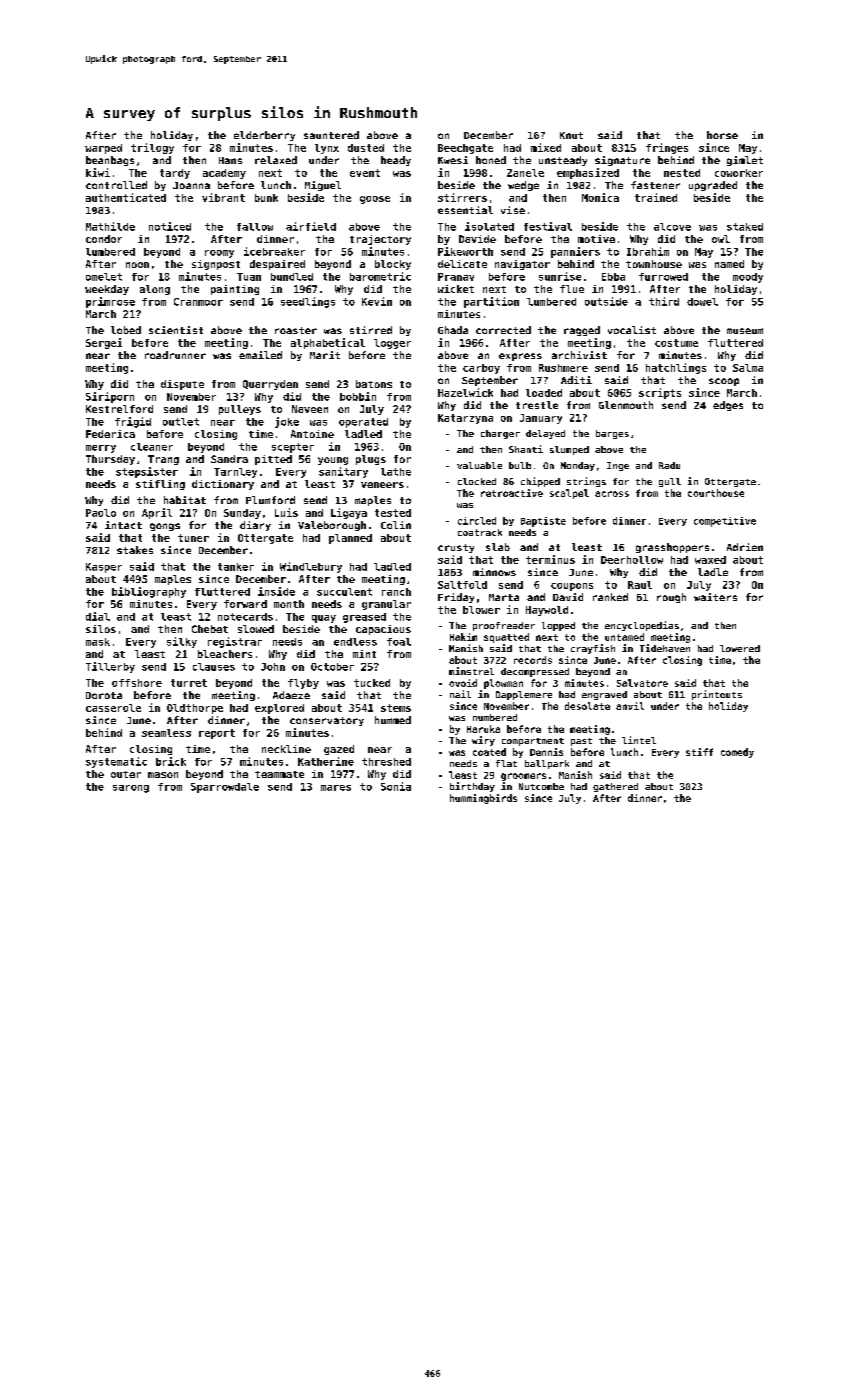 The image size is (849, 1400). I want to click on lathe, so click(396, 472).
